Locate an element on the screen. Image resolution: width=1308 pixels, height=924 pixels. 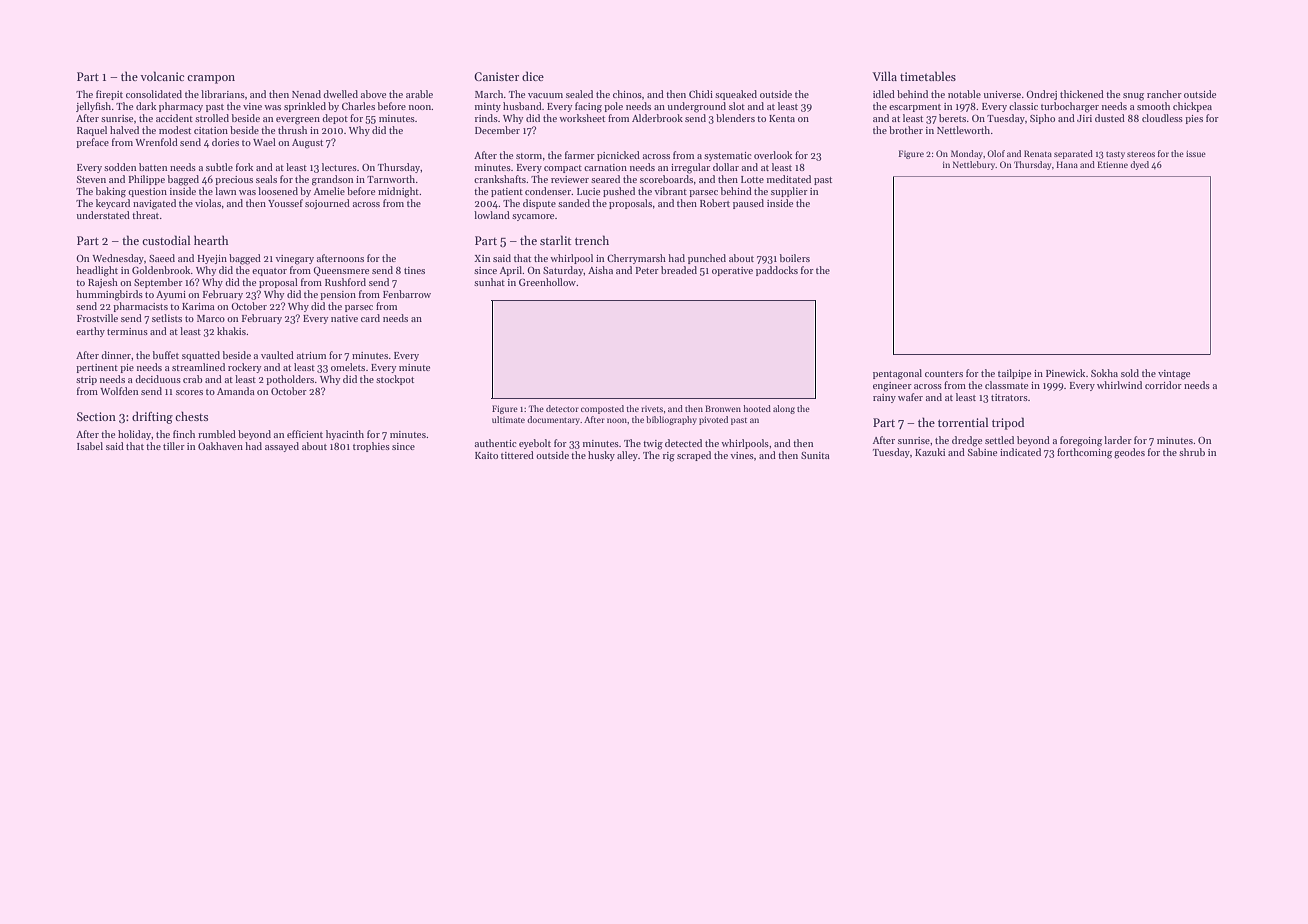
stockpot is located at coordinates (395, 380).
